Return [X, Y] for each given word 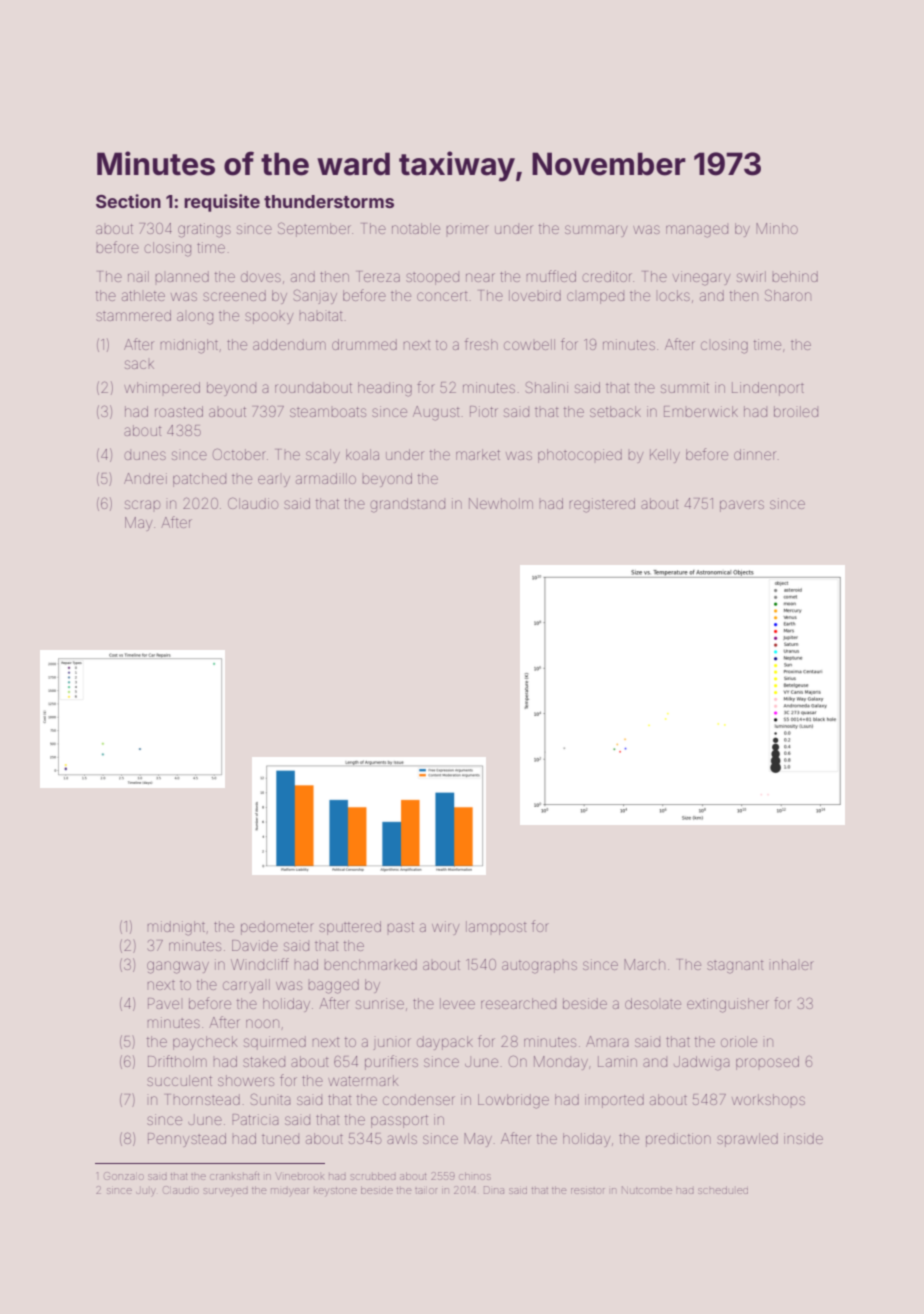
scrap [142, 504]
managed [697, 231]
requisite [222, 203]
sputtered [350, 928]
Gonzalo [124, 1176]
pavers [742, 506]
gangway [178, 967]
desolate [653, 1003]
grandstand [407, 505]
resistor [588, 1191]
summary [596, 231]
